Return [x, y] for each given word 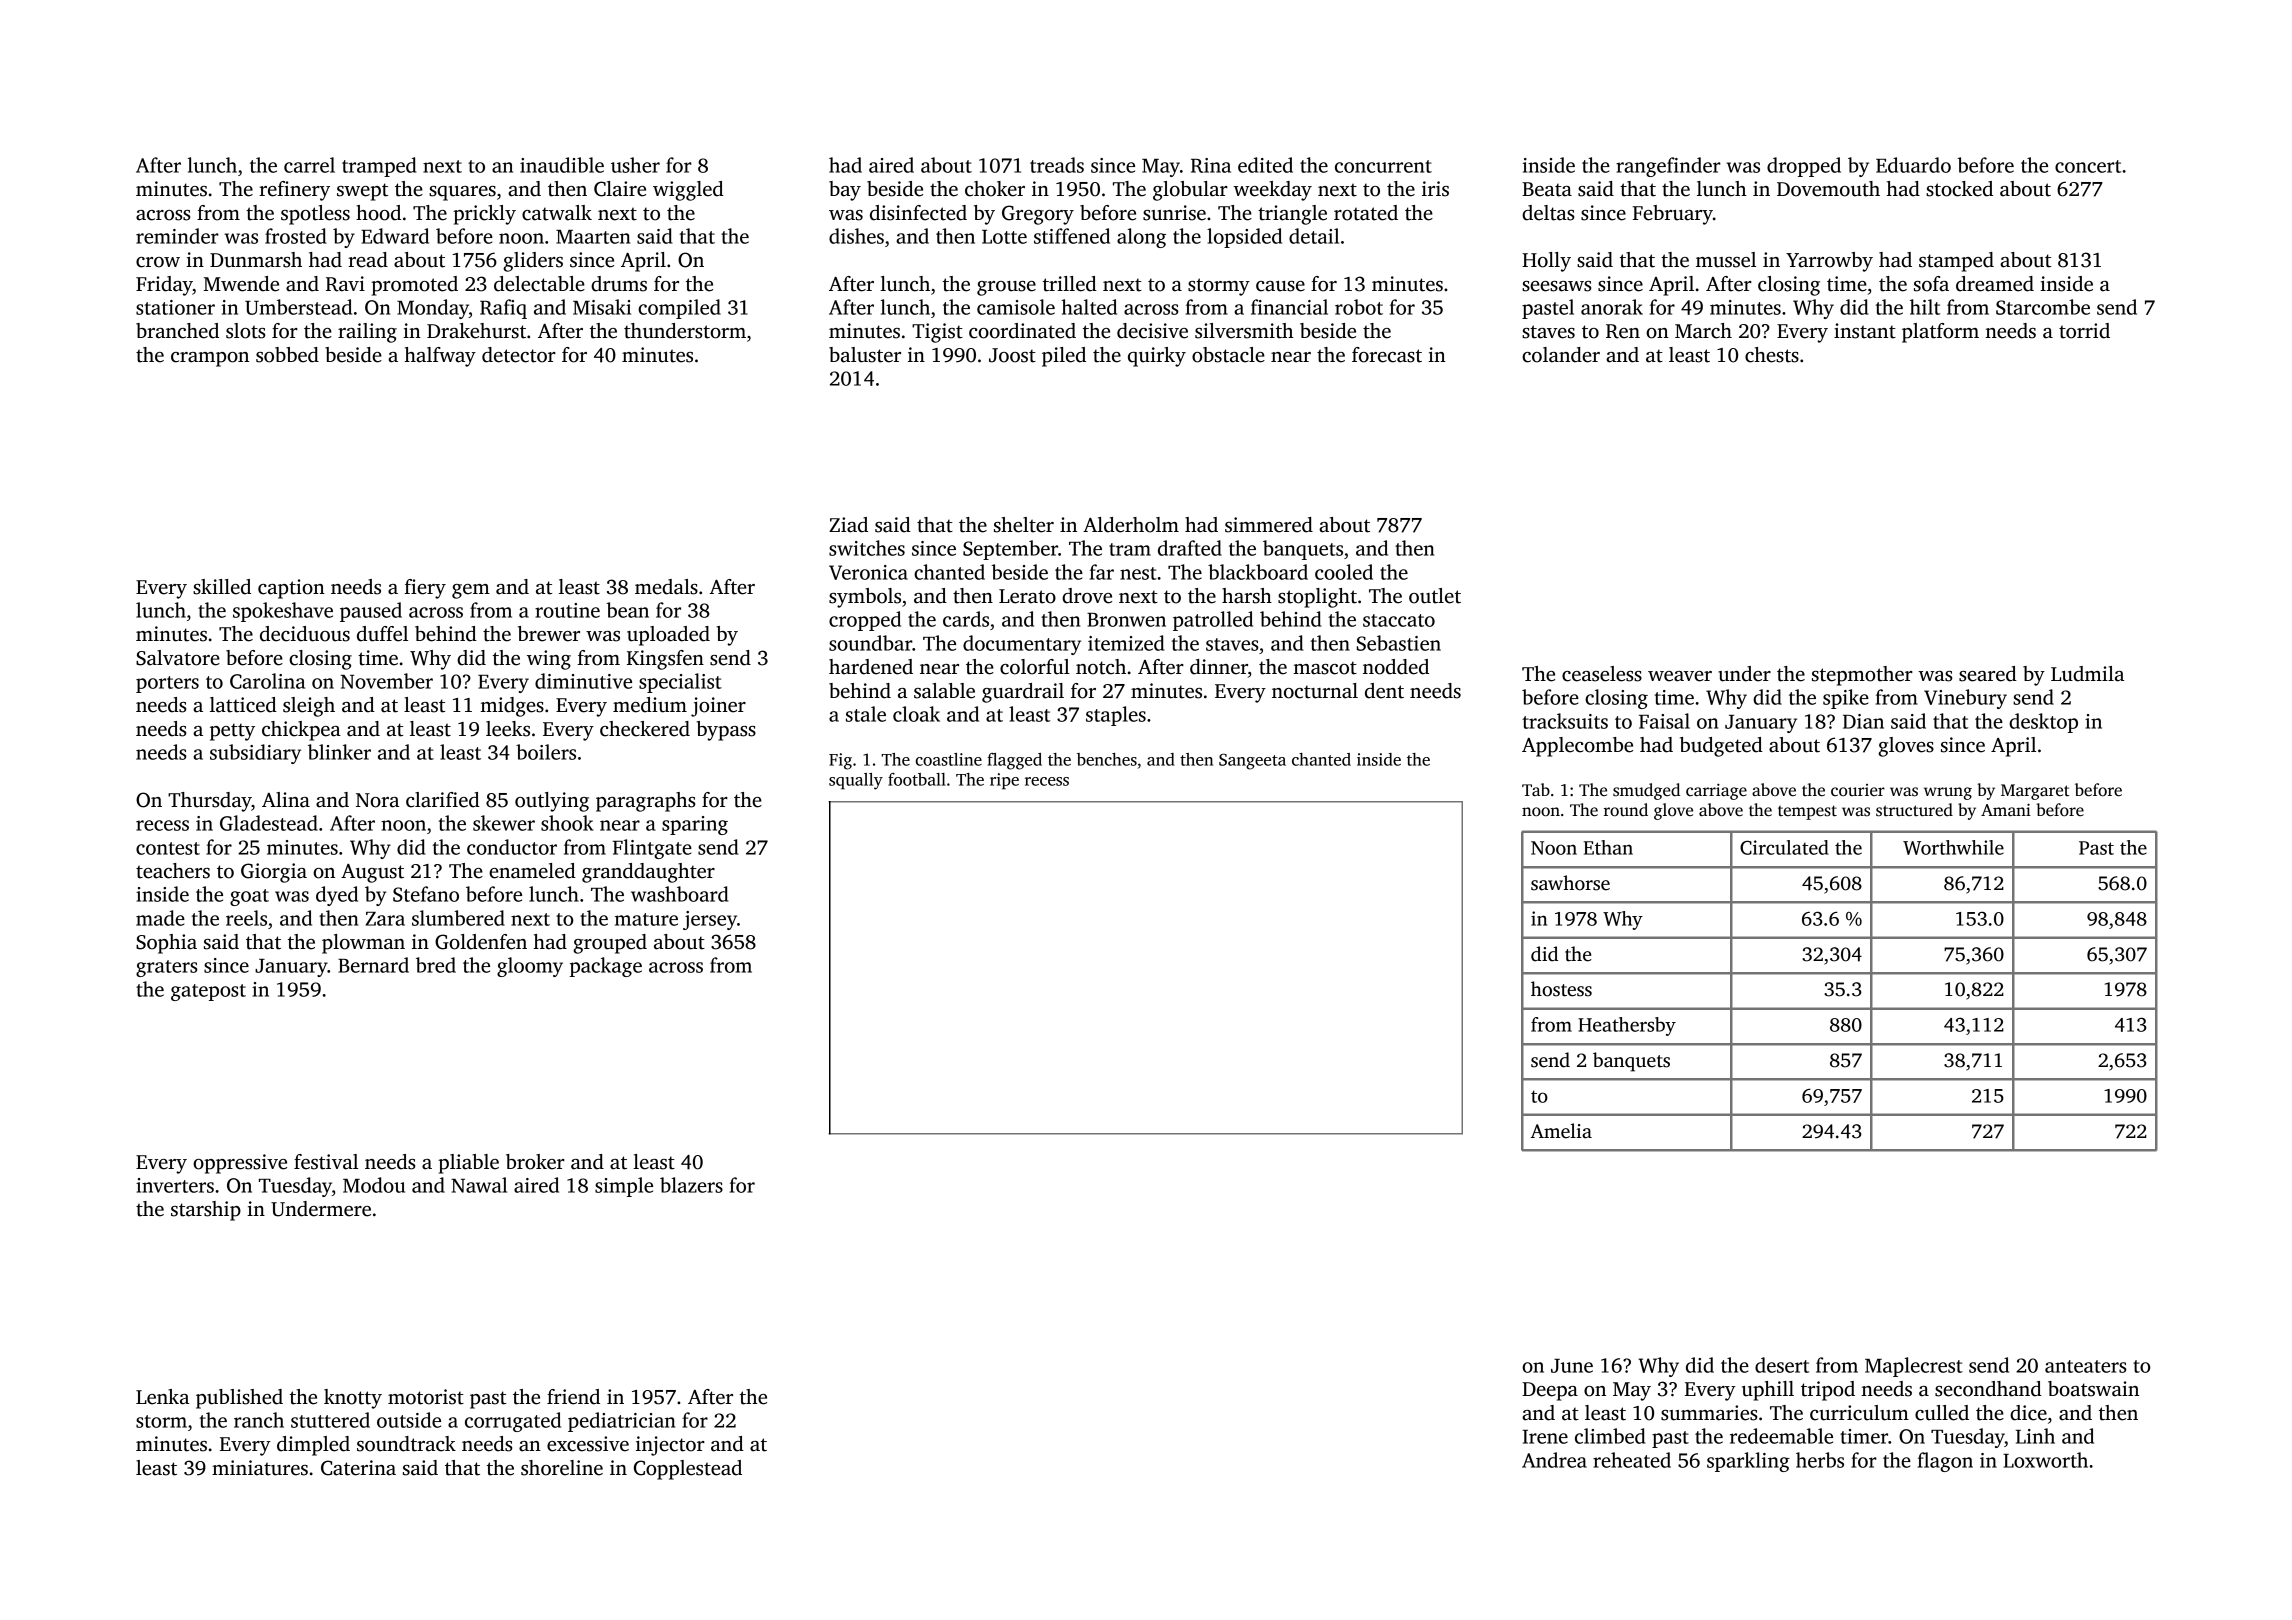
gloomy [530, 967]
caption [291, 589]
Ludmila [2087, 674]
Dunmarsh [256, 260]
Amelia [1561, 1131]
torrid [2084, 331]
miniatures [260, 1468]
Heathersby [1627, 1026]
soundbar [870, 643]
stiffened [1072, 236]
